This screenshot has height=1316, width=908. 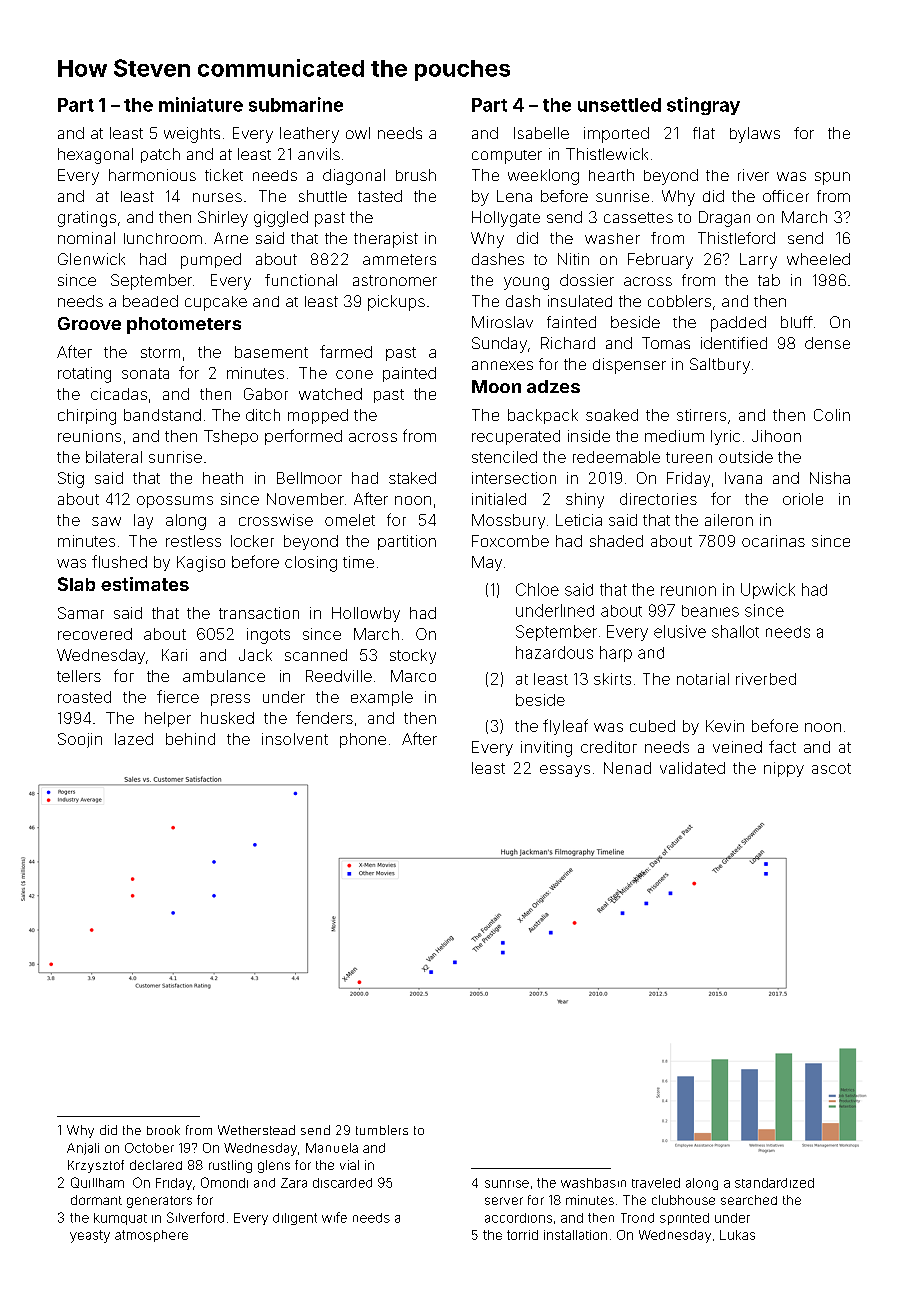 What do you see at coordinates (174, 655) in the screenshot?
I see `Kari` at bounding box center [174, 655].
